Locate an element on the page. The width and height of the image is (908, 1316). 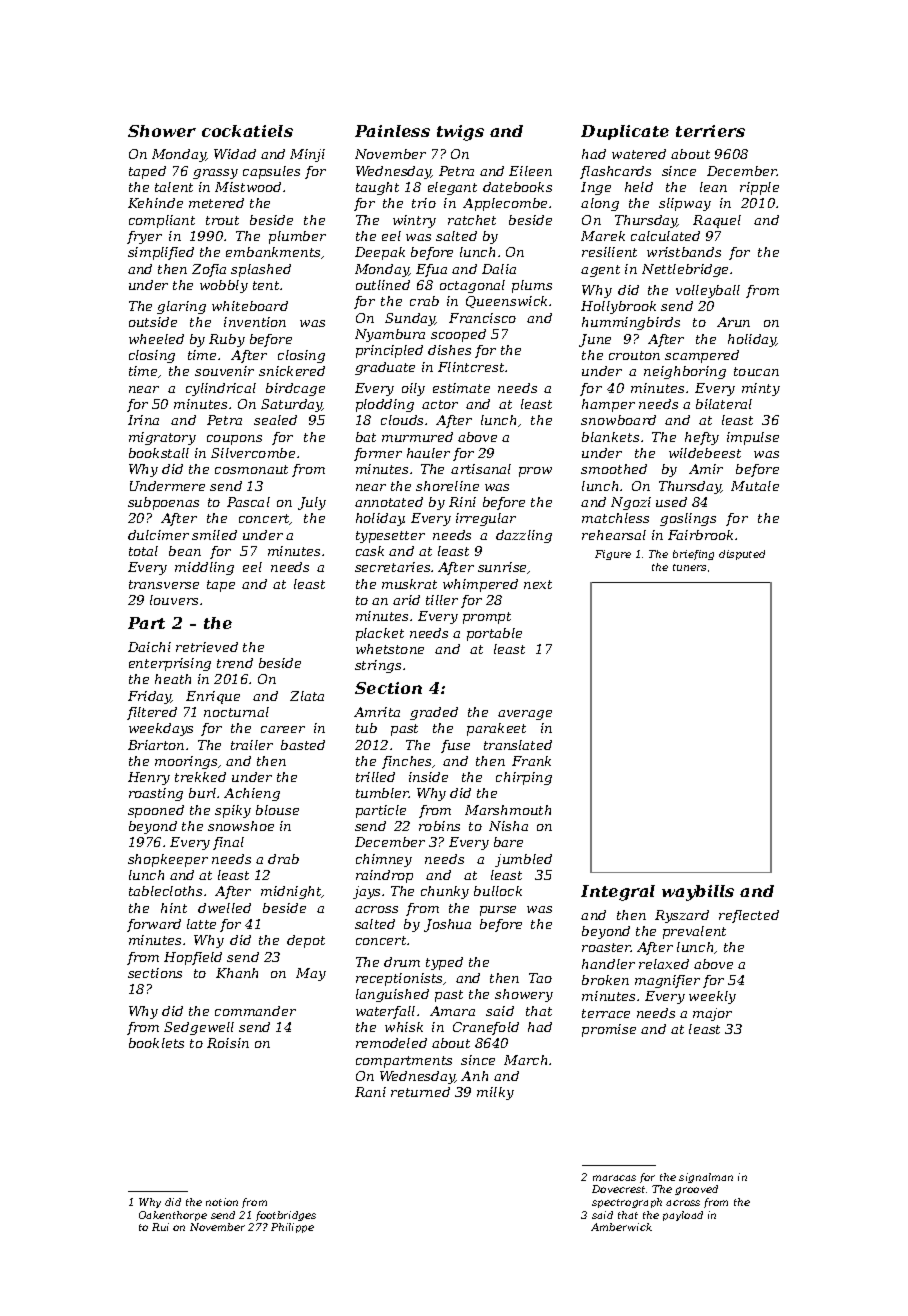
terriers is located at coordinates (710, 131).
